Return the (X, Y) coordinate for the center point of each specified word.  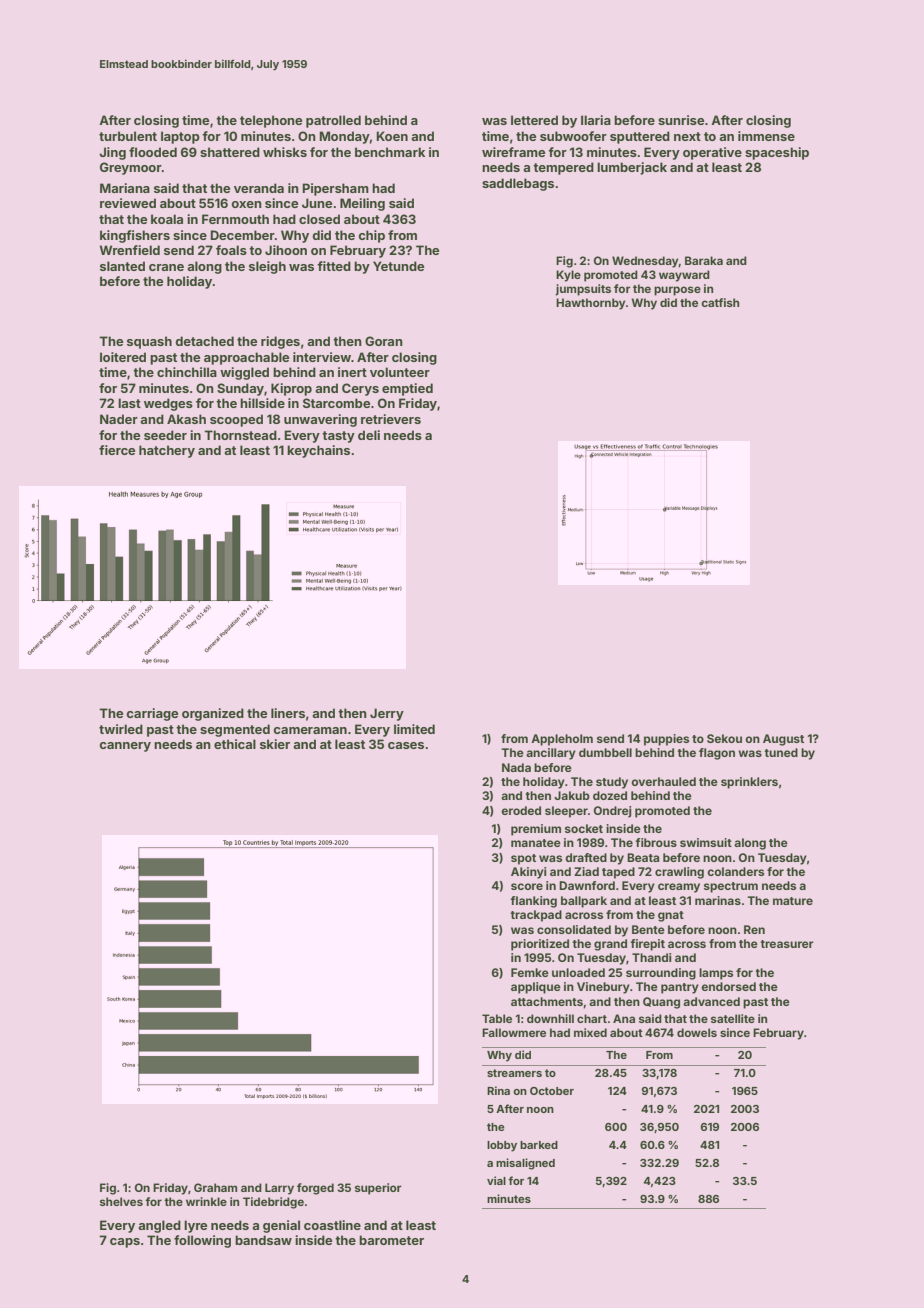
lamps (716, 974)
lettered (534, 120)
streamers (514, 1073)
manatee (536, 843)
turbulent (128, 136)
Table (497, 1018)
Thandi (651, 957)
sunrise (681, 120)
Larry (279, 1189)
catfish (720, 302)
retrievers (391, 419)
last (129, 403)
